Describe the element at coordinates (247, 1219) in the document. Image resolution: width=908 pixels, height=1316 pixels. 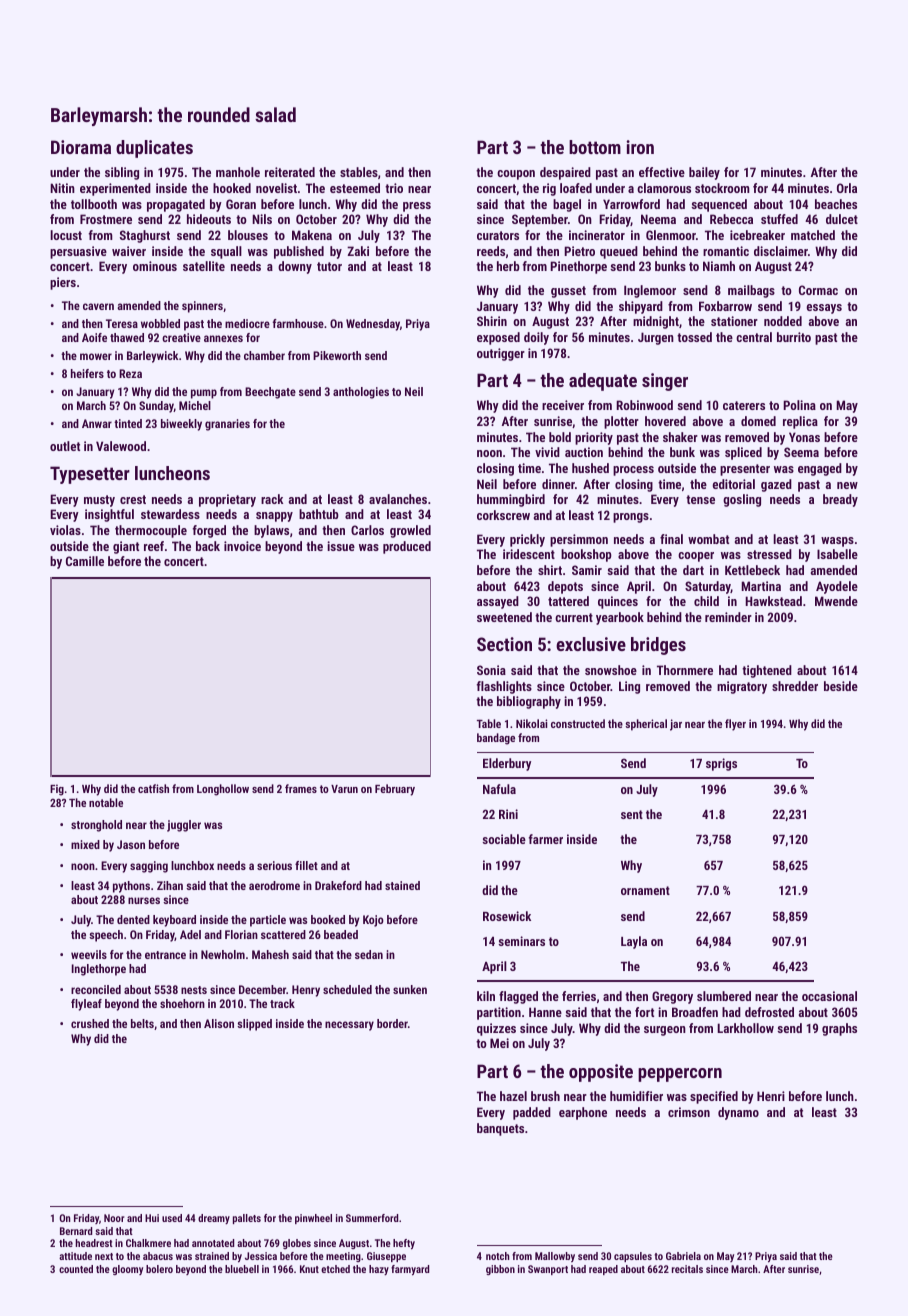
I see `pallets` at that location.
